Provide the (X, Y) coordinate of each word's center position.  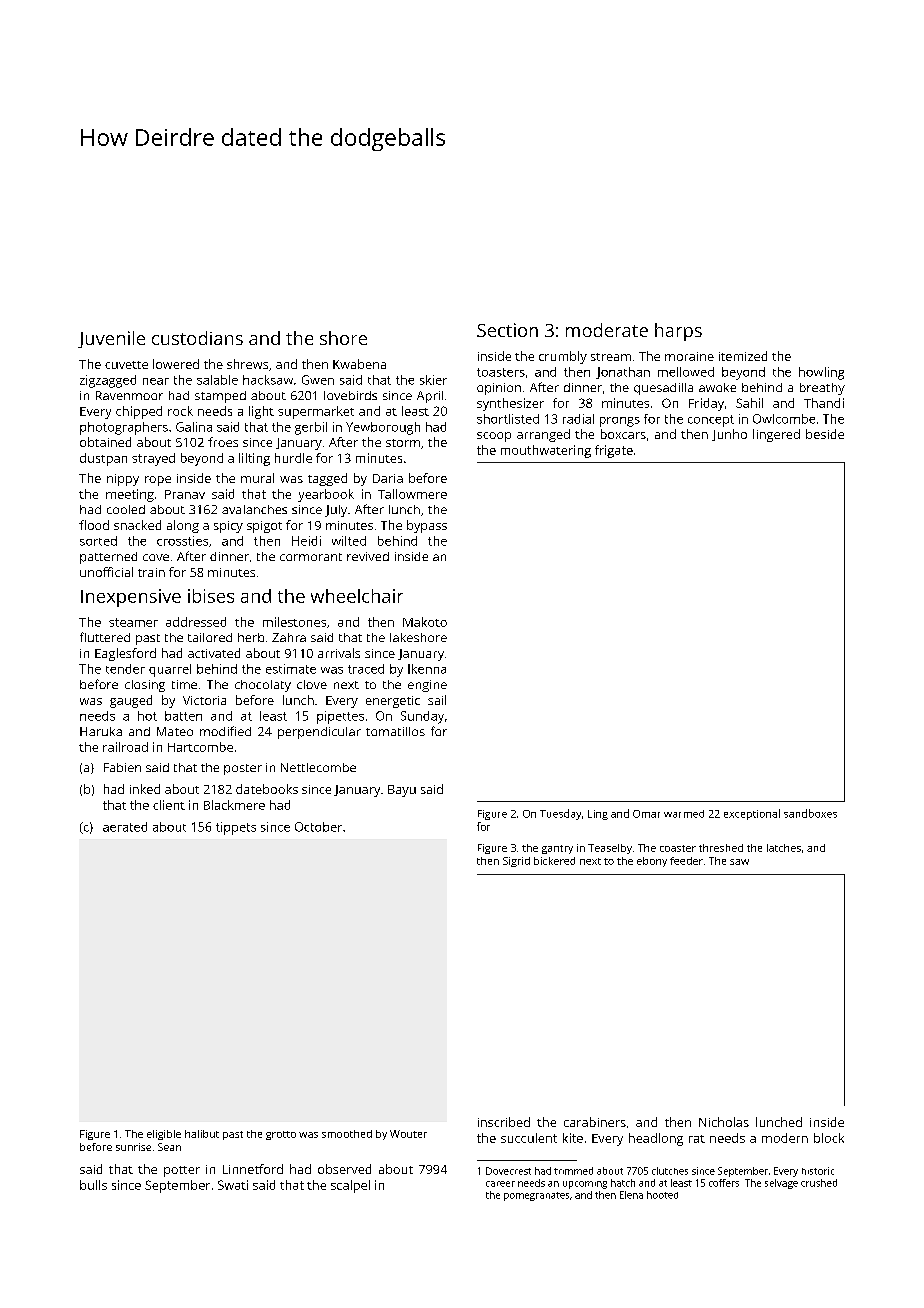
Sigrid (516, 862)
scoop (494, 437)
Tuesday (560, 814)
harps (678, 332)
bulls (93, 1185)
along (183, 526)
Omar (646, 814)
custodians (197, 338)
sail (437, 700)
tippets (236, 828)
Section (507, 330)
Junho (729, 435)
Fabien (122, 767)
